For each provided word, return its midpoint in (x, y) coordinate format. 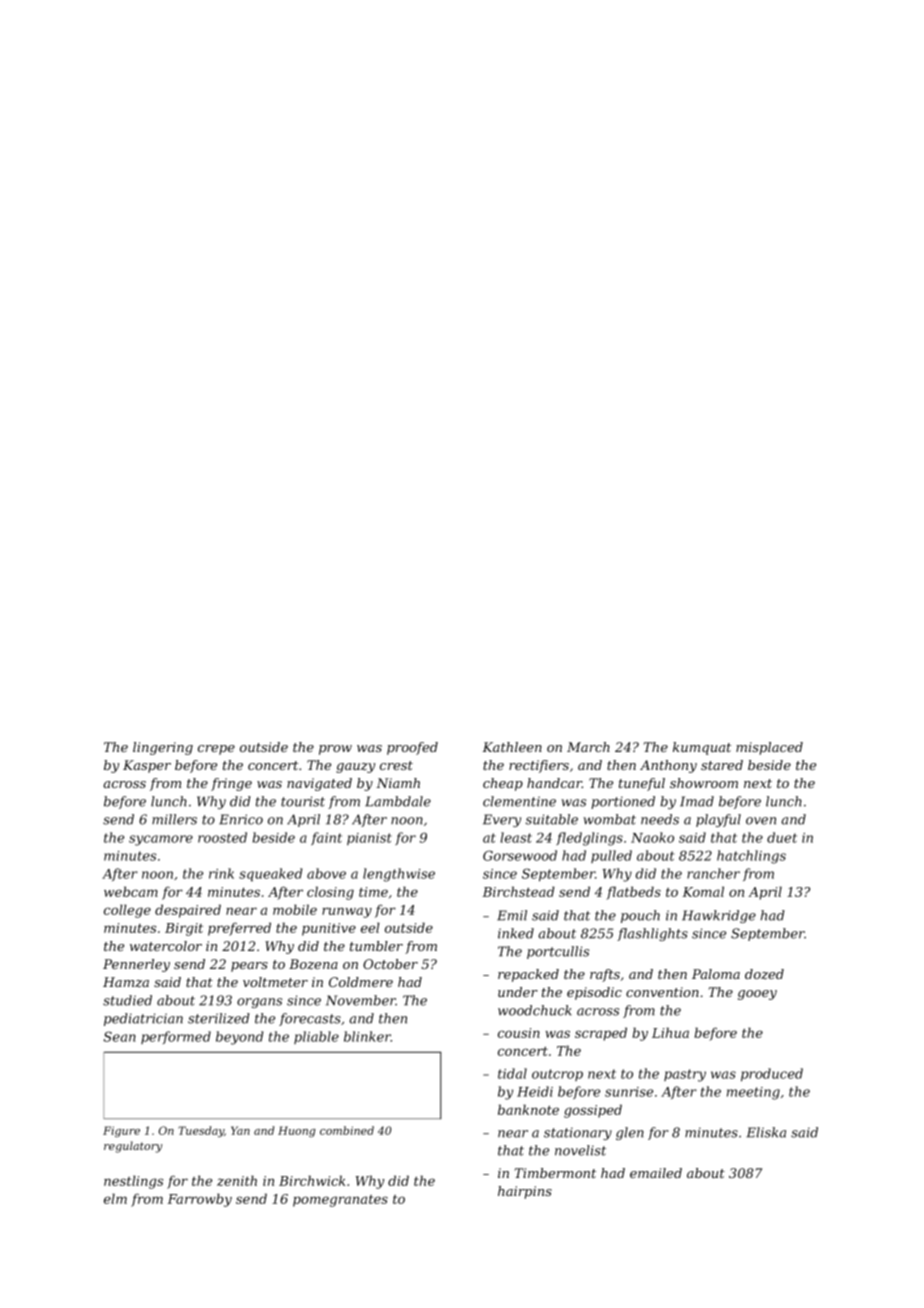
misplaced (769, 748)
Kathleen (512, 747)
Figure (121, 1131)
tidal (512, 1073)
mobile (295, 909)
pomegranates (340, 1201)
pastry (685, 1075)
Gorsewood (520, 855)
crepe (216, 750)
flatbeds (633, 893)
